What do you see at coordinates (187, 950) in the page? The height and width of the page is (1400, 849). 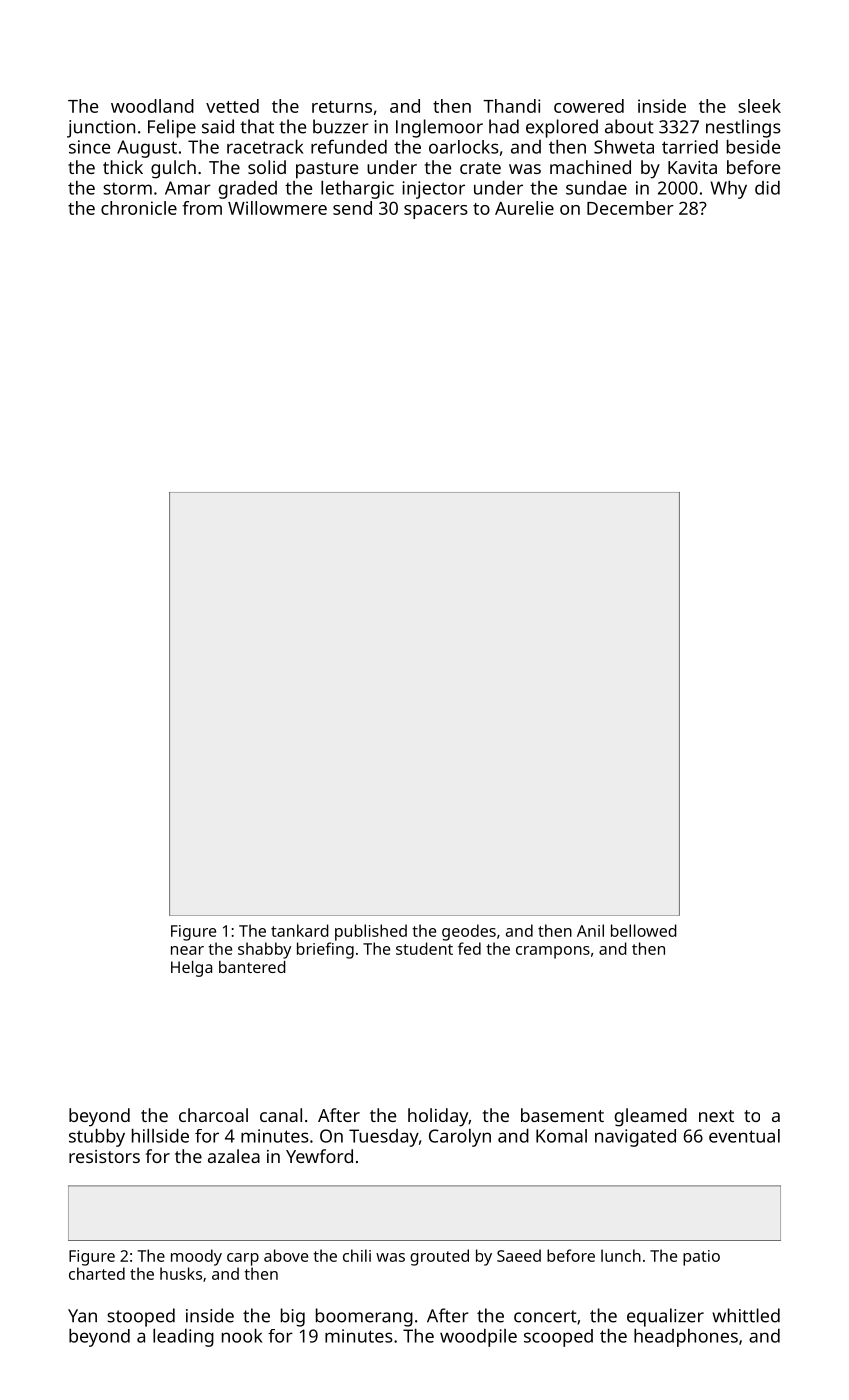 I see `near` at bounding box center [187, 950].
